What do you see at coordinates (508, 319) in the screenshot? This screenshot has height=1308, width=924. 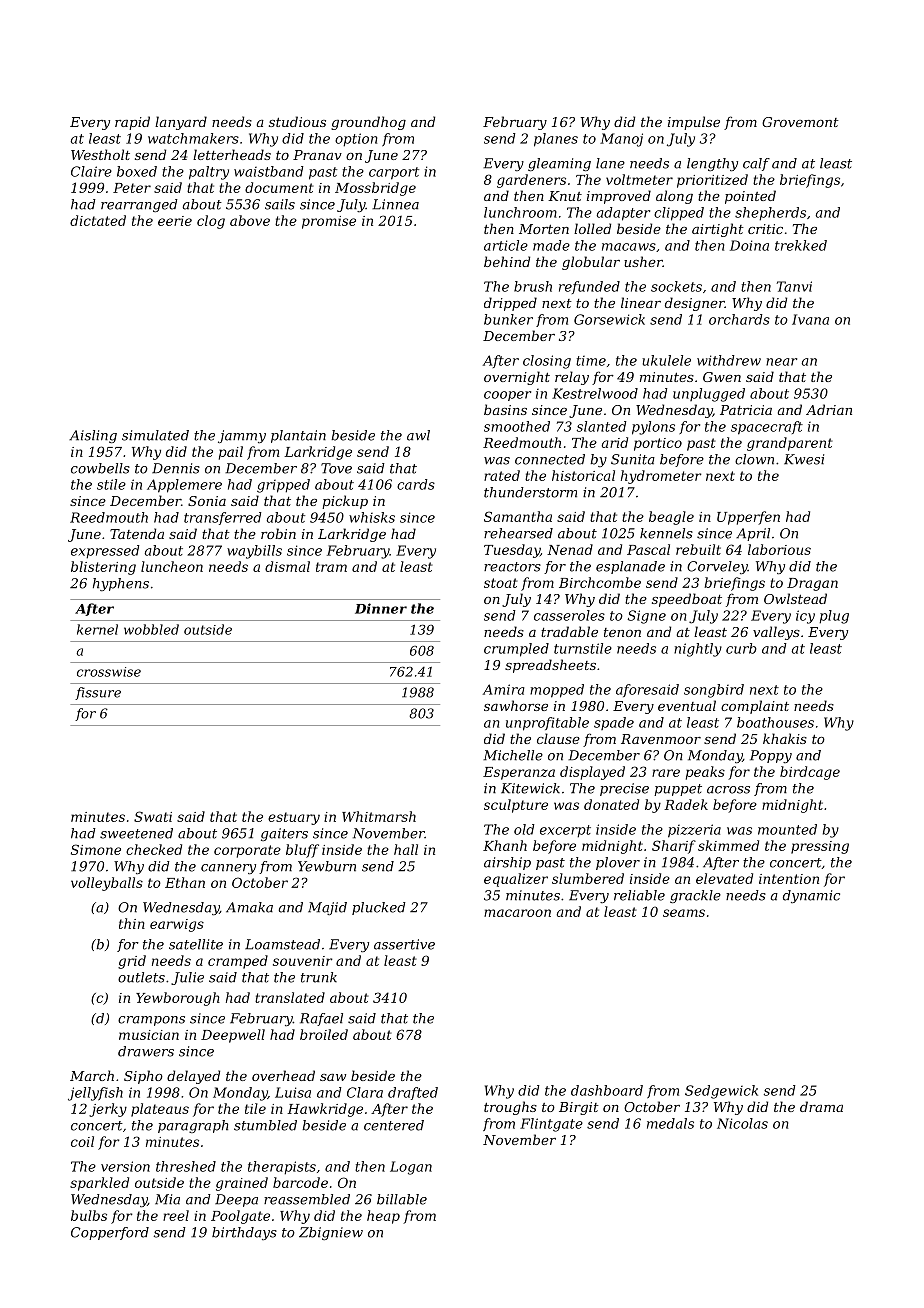 I see `bunker` at bounding box center [508, 319].
